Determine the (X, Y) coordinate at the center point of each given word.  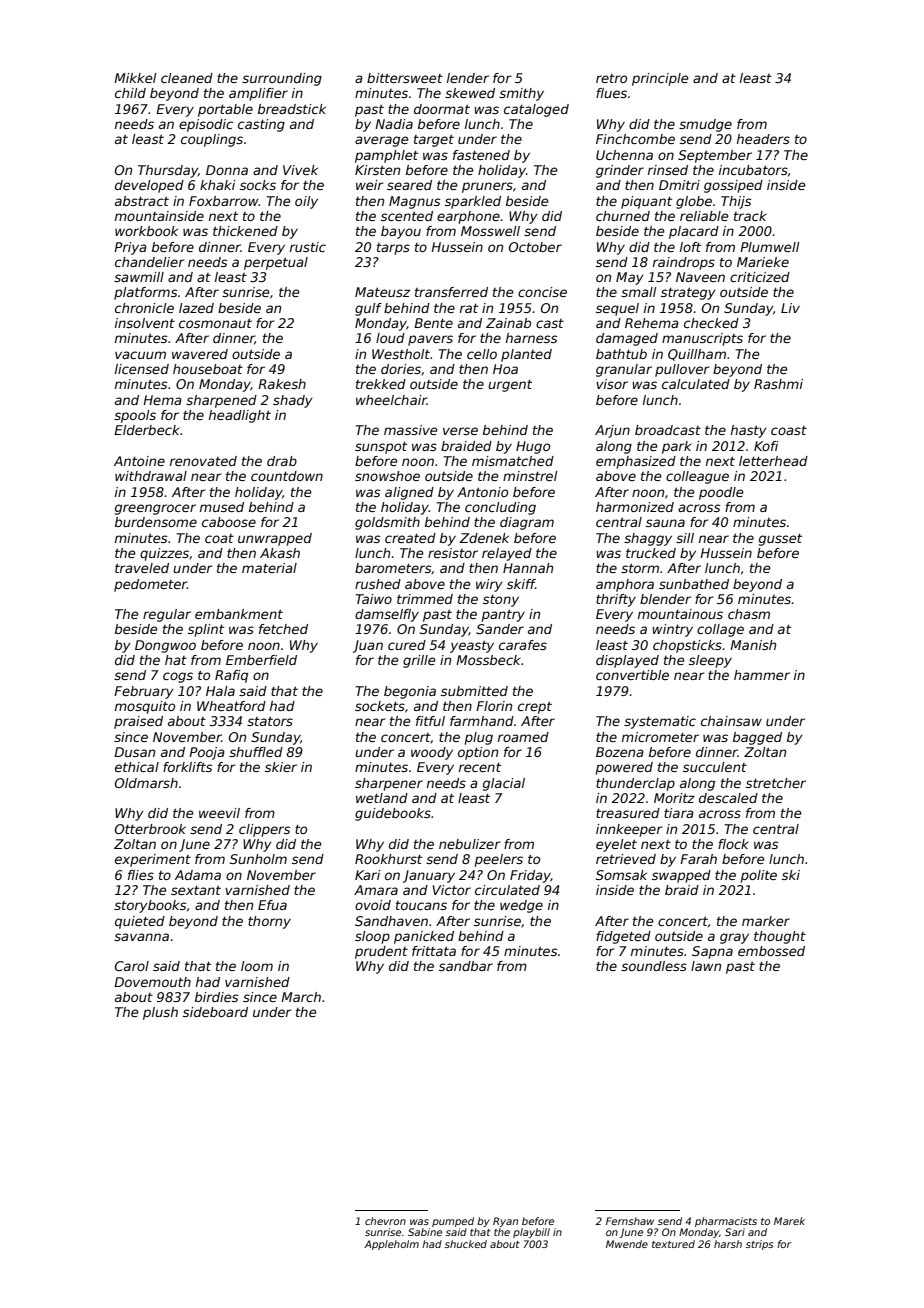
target (434, 141)
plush (160, 1013)
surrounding (282, 79)
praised (138, 722)
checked (711, 323)
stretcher (776, 783)
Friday (530, 876)
